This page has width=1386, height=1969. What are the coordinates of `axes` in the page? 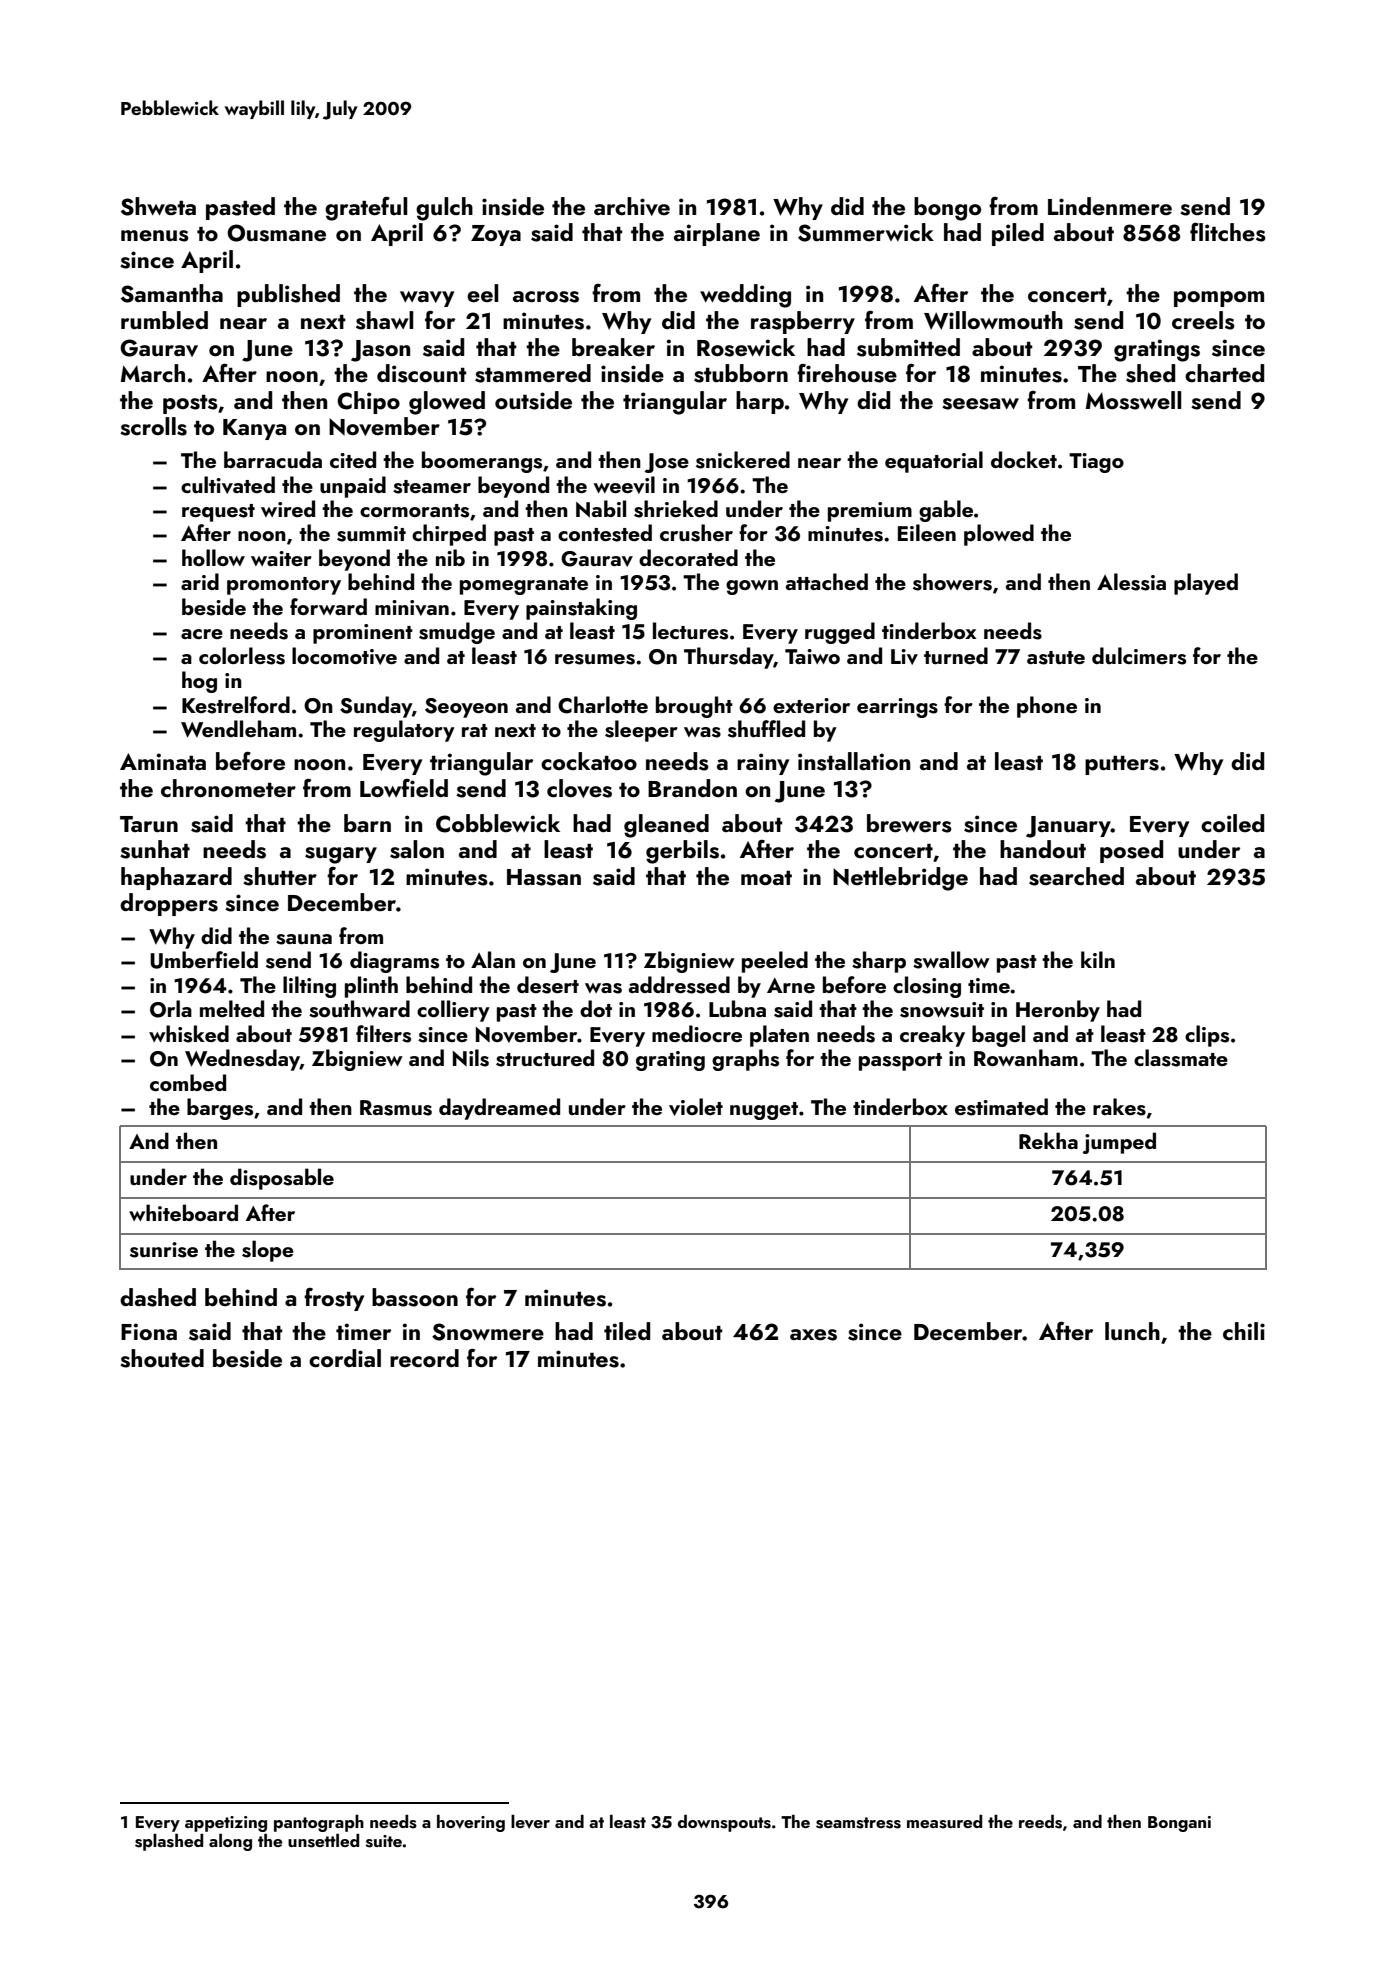 It's located at (813, 1335).
